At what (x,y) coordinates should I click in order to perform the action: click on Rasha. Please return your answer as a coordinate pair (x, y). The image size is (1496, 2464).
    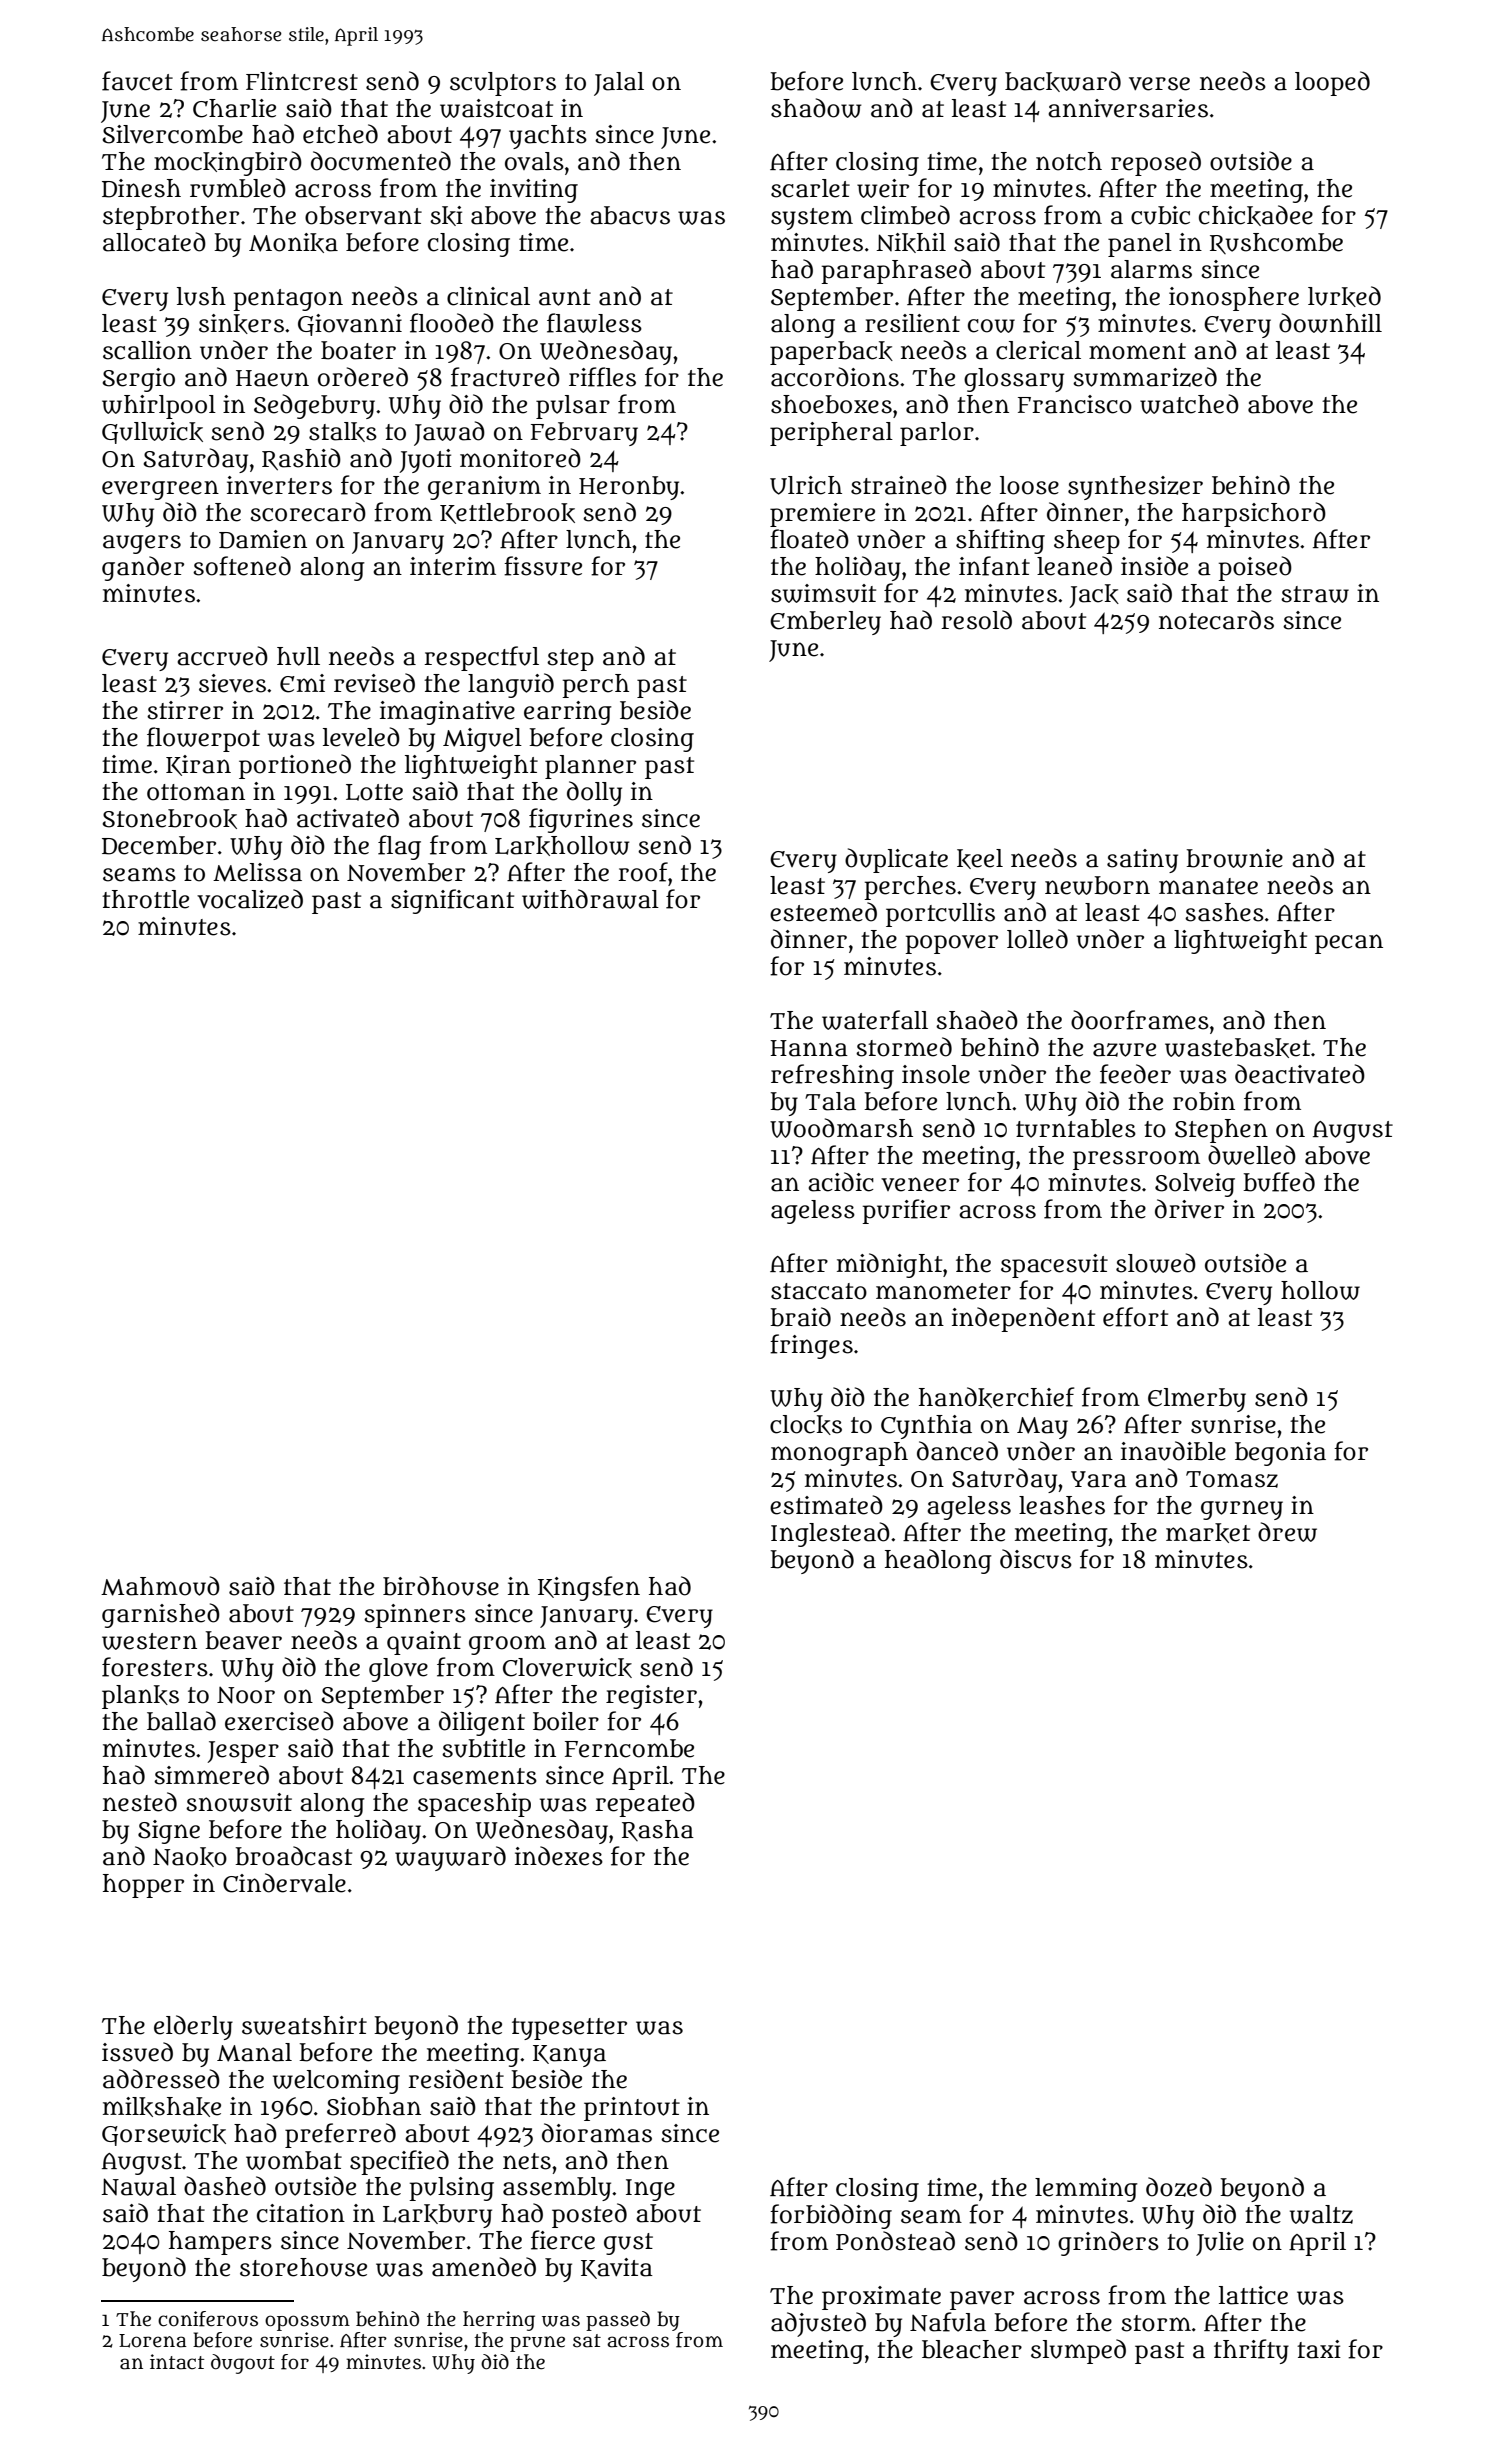
    Looking at the image, I should click on (658, 1830).
